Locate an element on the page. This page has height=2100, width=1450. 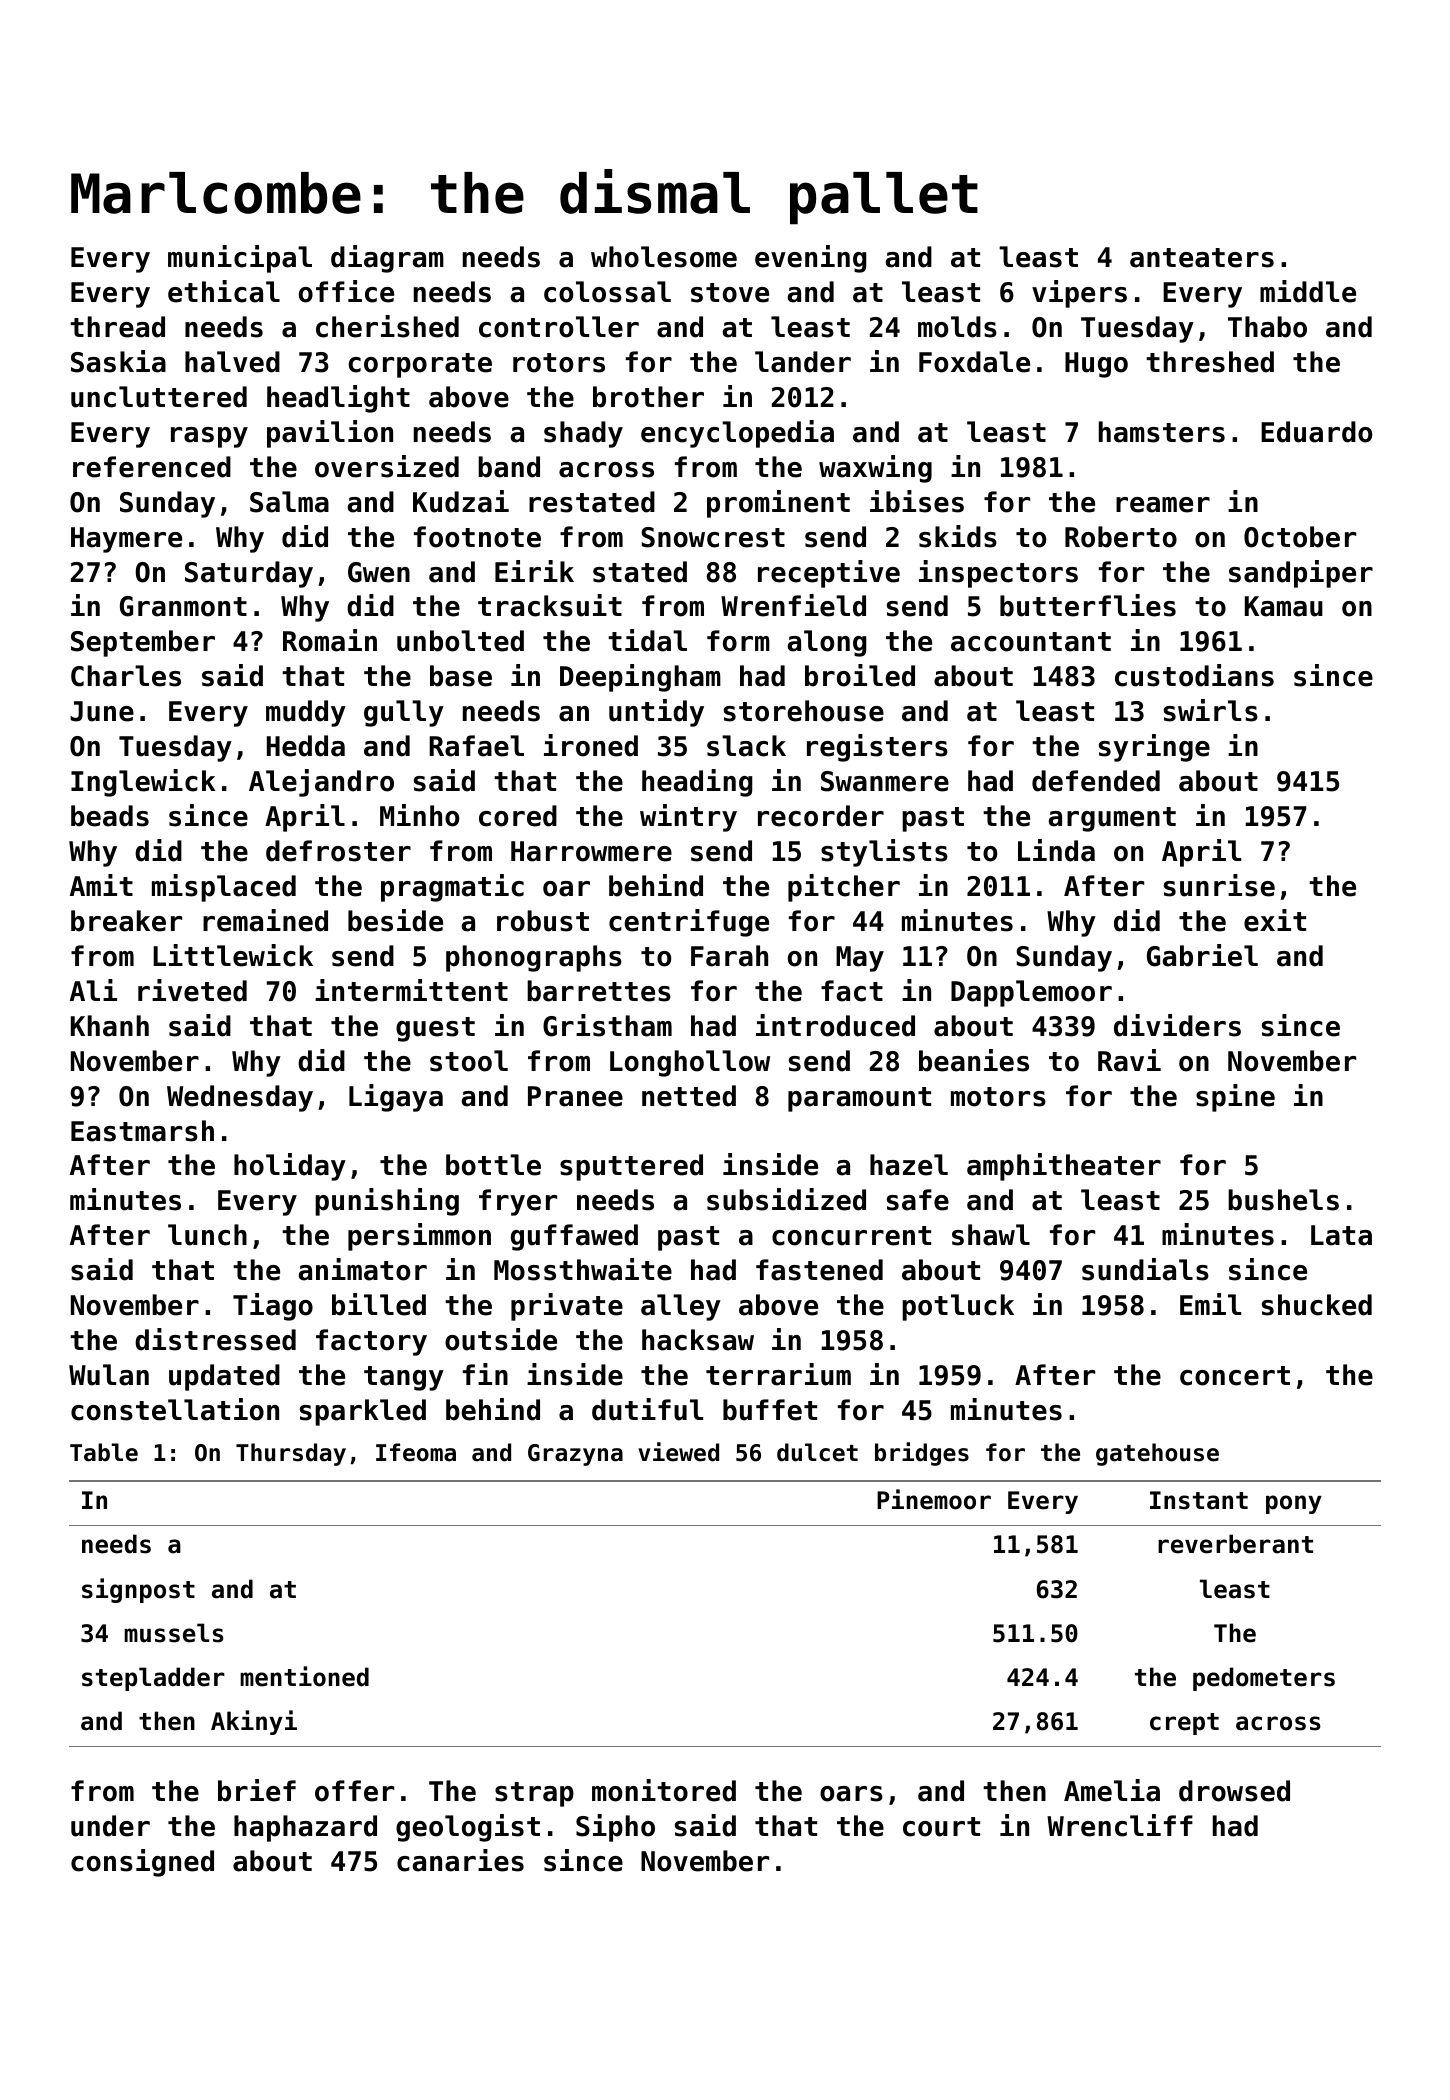
consigned is located at coordinates (142, 1863).
